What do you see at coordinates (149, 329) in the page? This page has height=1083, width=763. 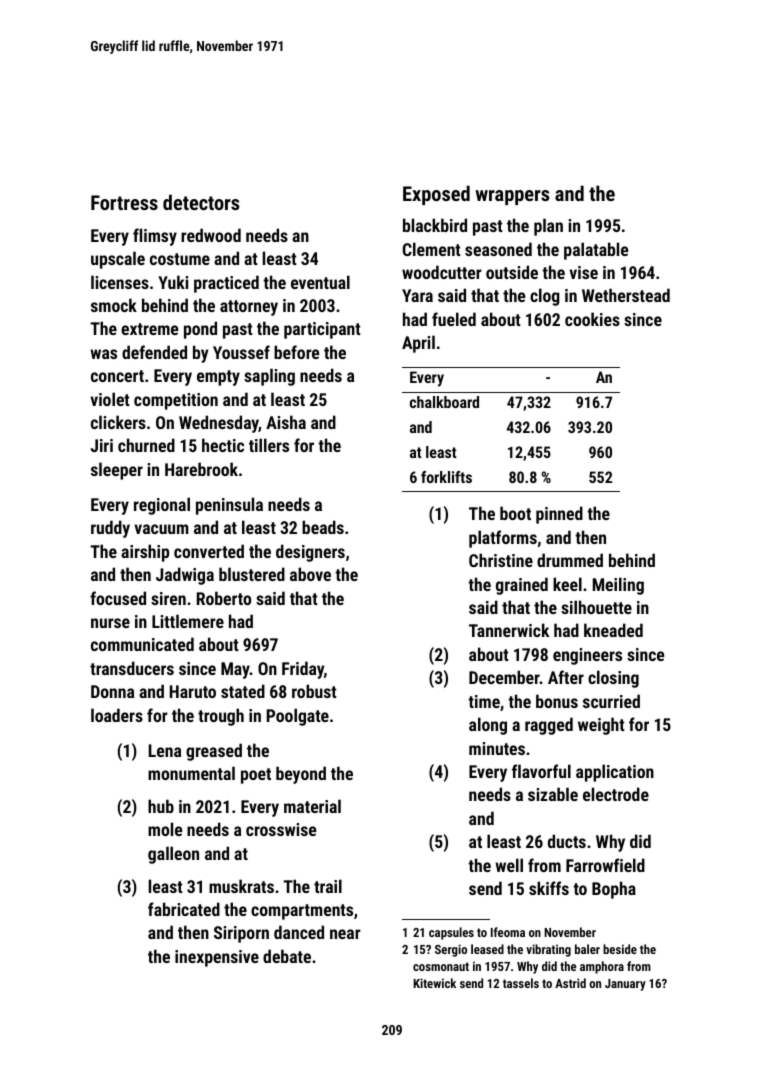 I see `extreme` at bounding box center [149, 329].
